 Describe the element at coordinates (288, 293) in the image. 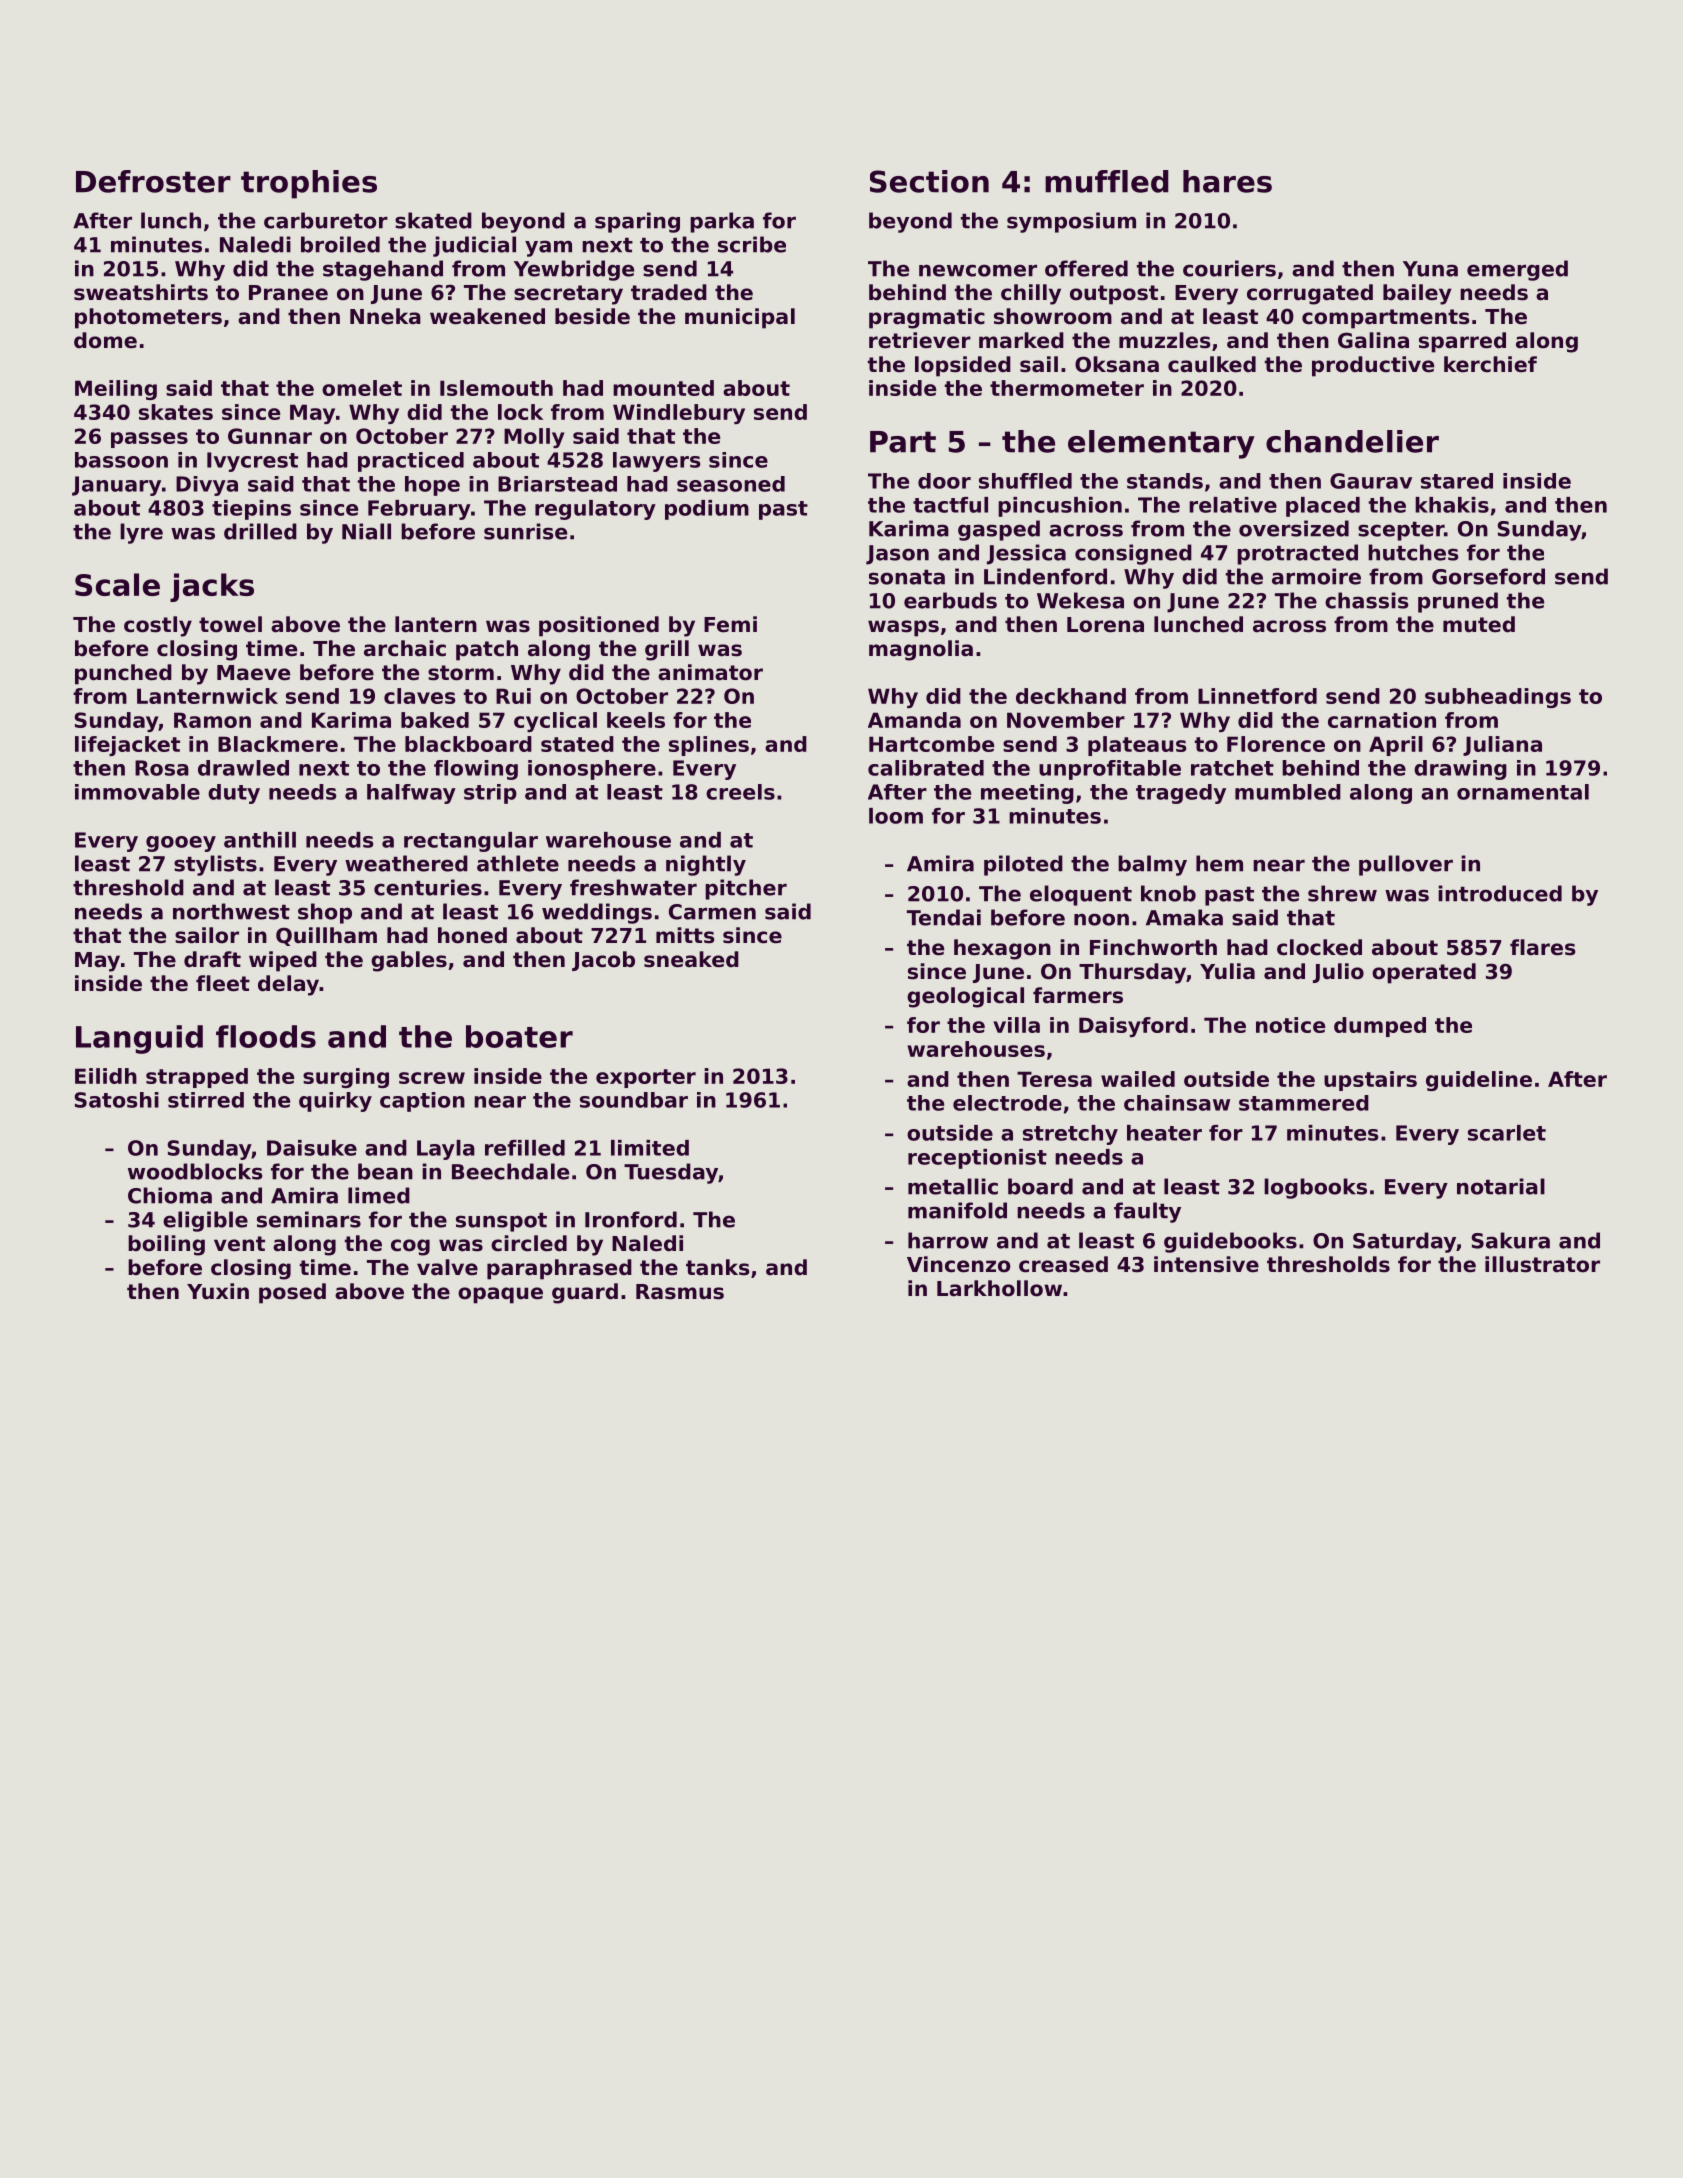

I see `Pranee` at that location.
